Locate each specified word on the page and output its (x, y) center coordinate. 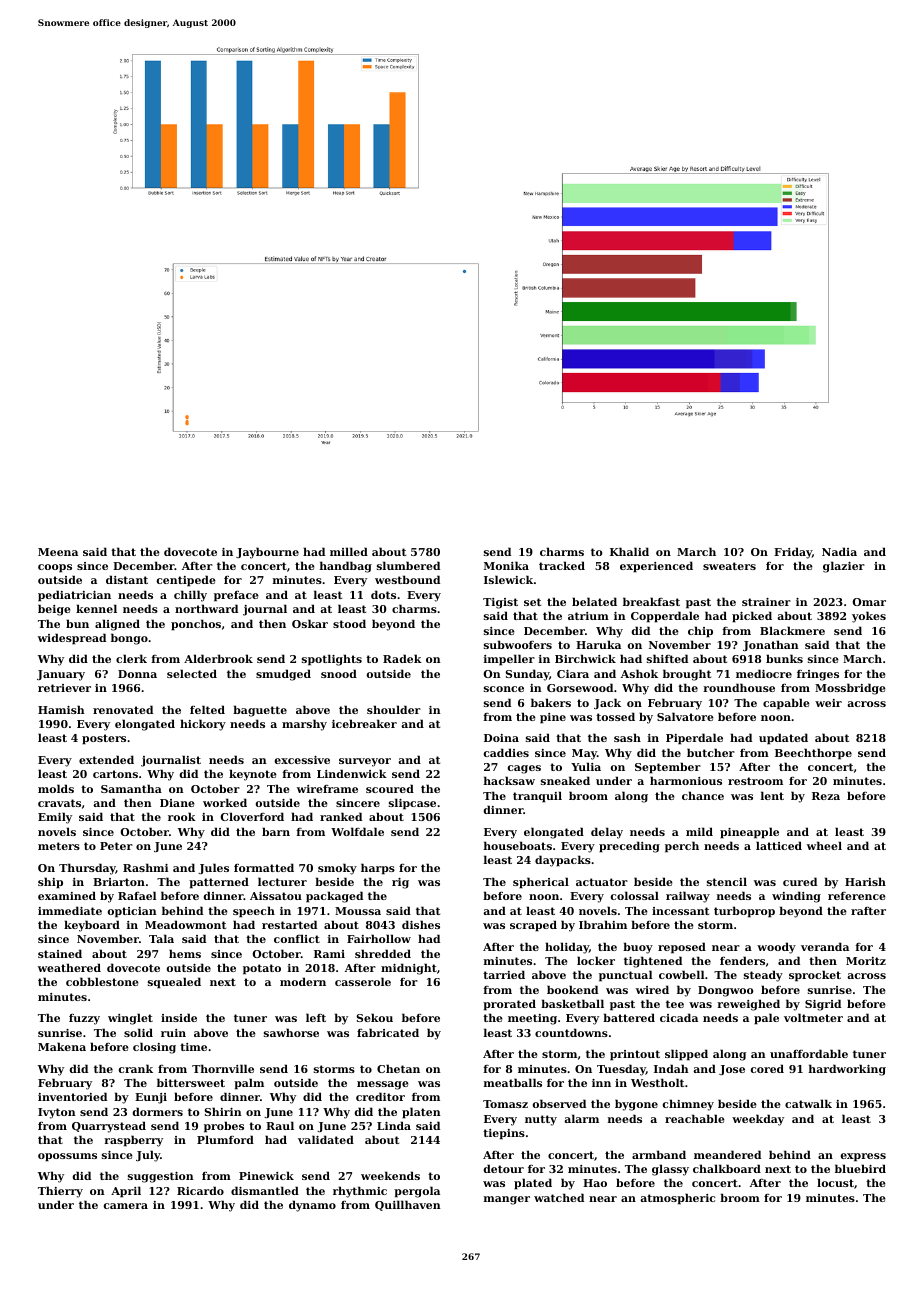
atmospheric (677, 1199)
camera (126, 1206)
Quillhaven (408, 1205)
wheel (824, 845)
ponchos (196, 625)
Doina (501, 738)
